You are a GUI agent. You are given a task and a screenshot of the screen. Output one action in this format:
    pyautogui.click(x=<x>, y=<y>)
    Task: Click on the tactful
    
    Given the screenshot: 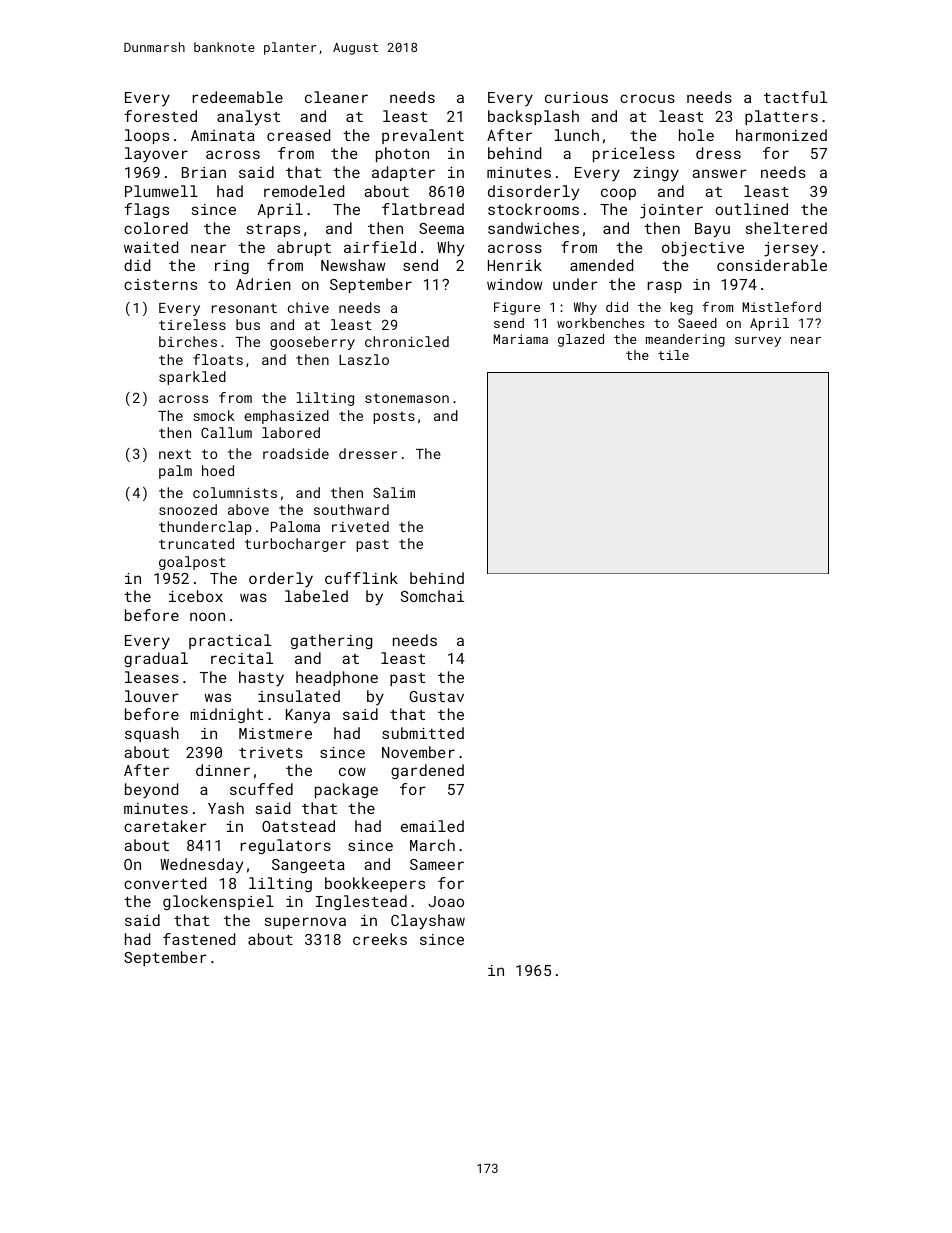 What is the action you would take?
    pyautogui.click(x=795, y=97)
